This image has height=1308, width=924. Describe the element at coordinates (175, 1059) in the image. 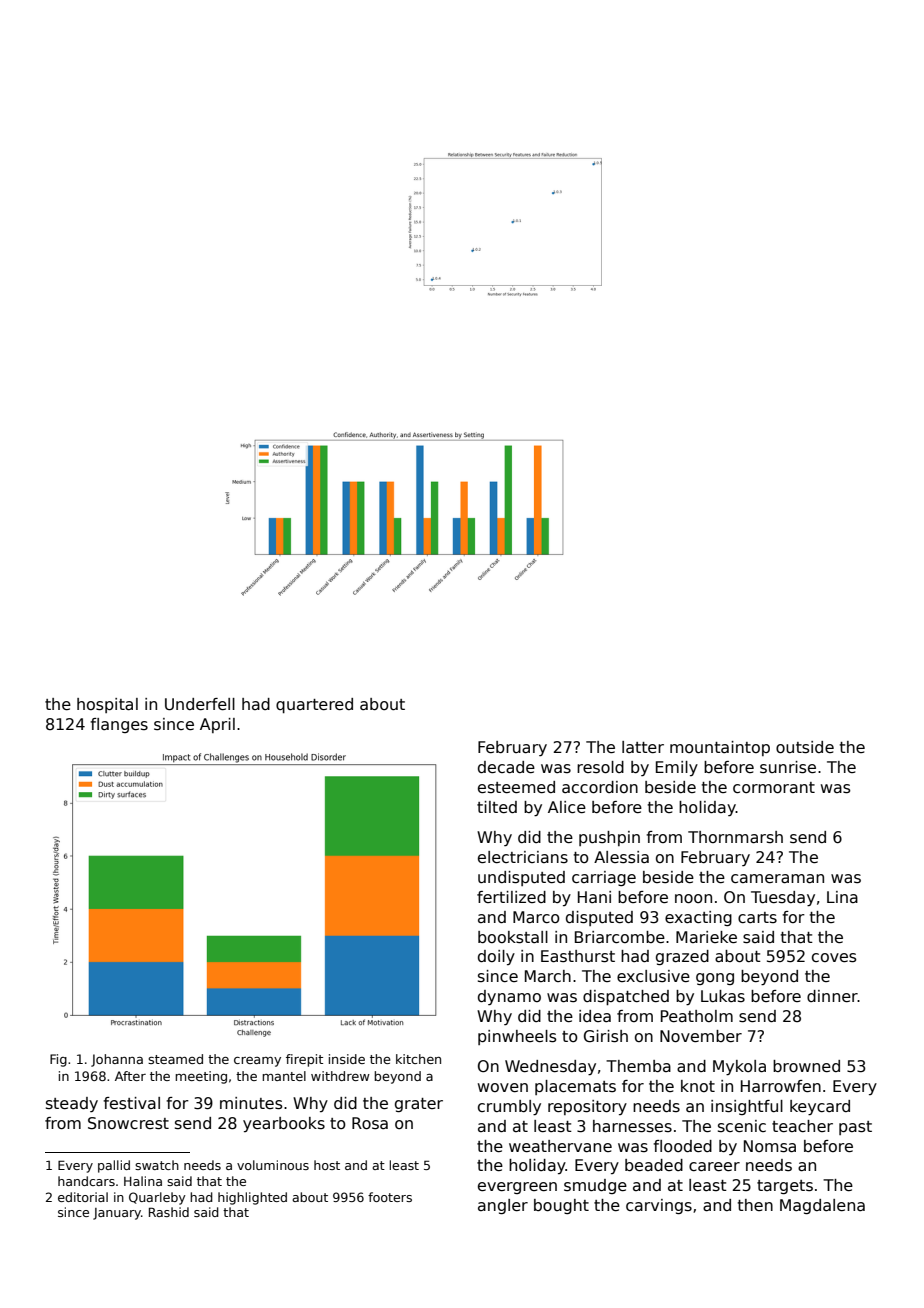

I see `steamed` at that location.
